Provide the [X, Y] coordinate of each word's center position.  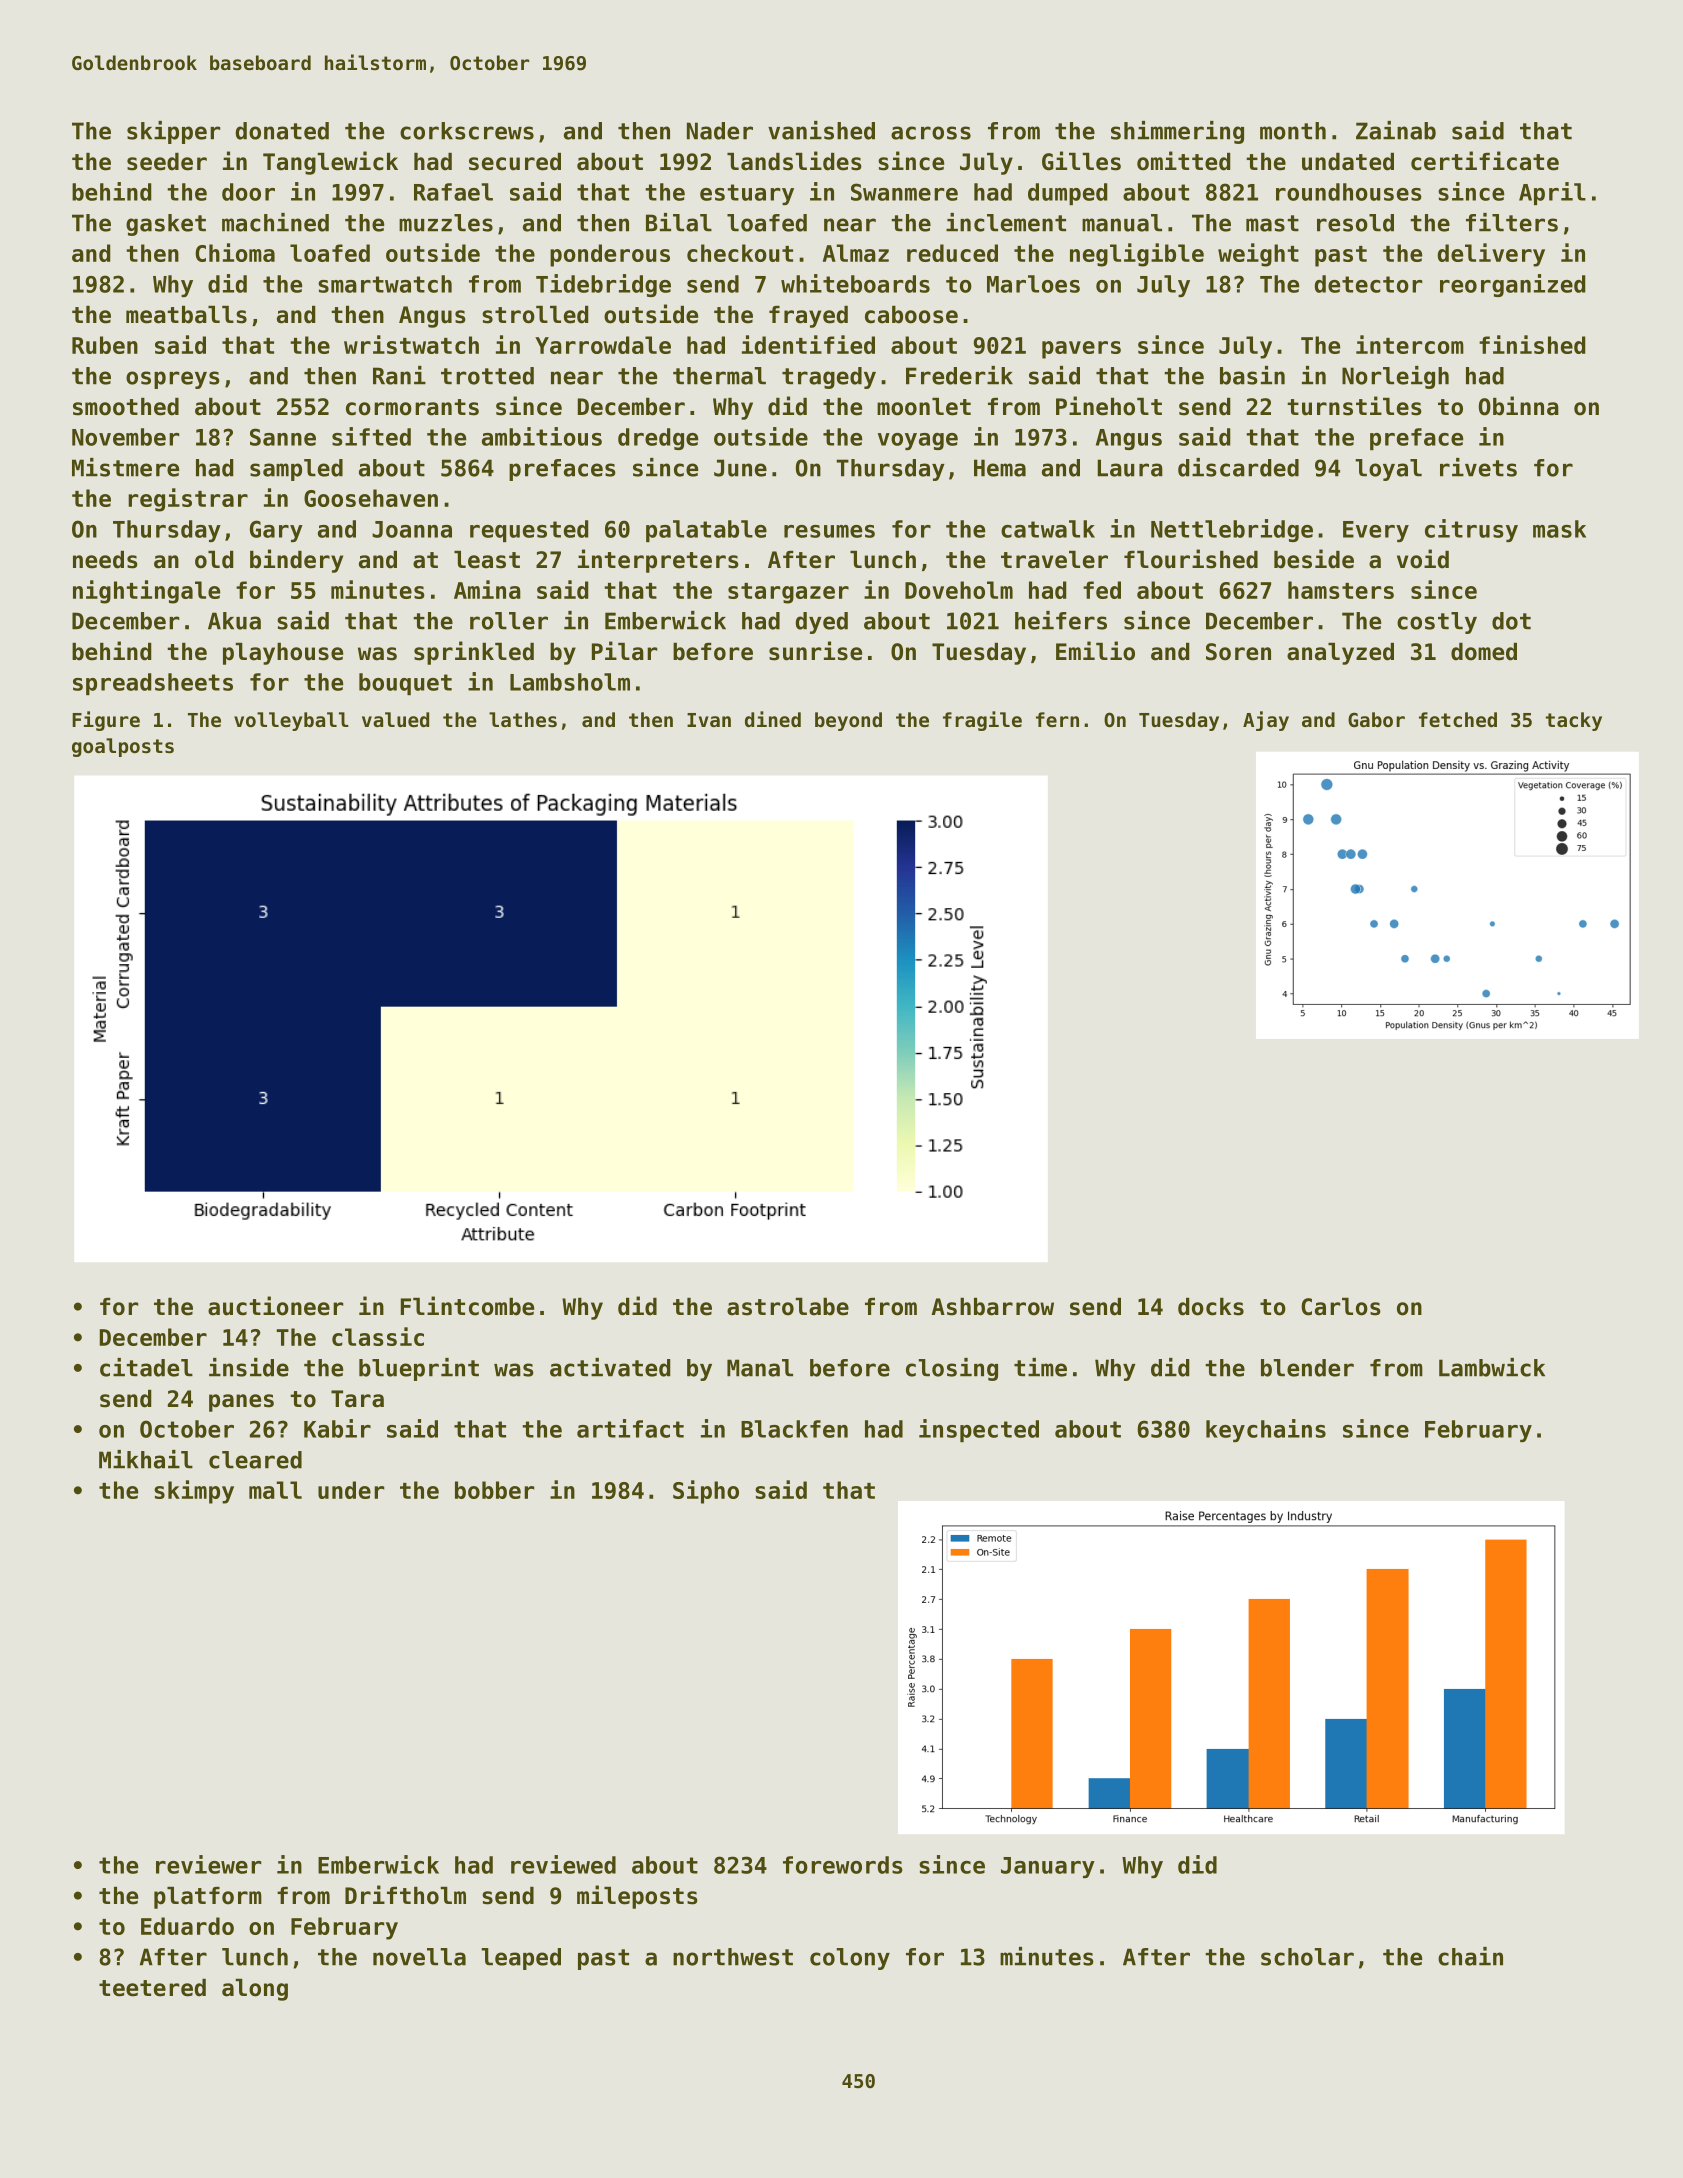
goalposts [123, 747]
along [255, 1990]
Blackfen [794, 1429]
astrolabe [788, 1307]
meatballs [186, 315]
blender [1307, 1368]
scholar [1307, 1957]
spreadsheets [153, 684]
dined [773, 719]
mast [1272, 223]
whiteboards [855, 283]
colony [850, 1959]
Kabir [337, 1428]
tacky [1574, 721]
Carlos [1341, 1307]
